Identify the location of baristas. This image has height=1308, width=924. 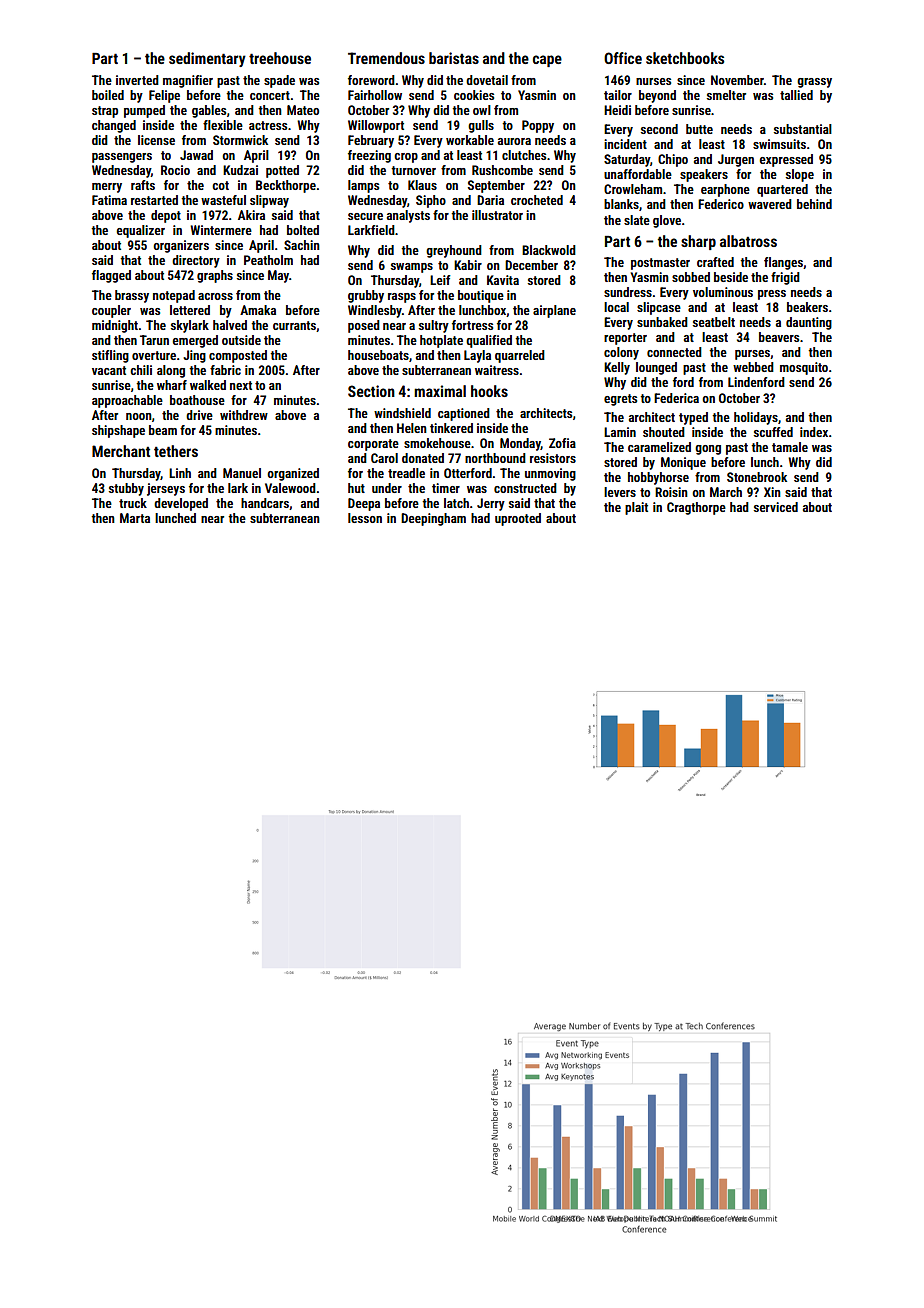
(454, 58).
